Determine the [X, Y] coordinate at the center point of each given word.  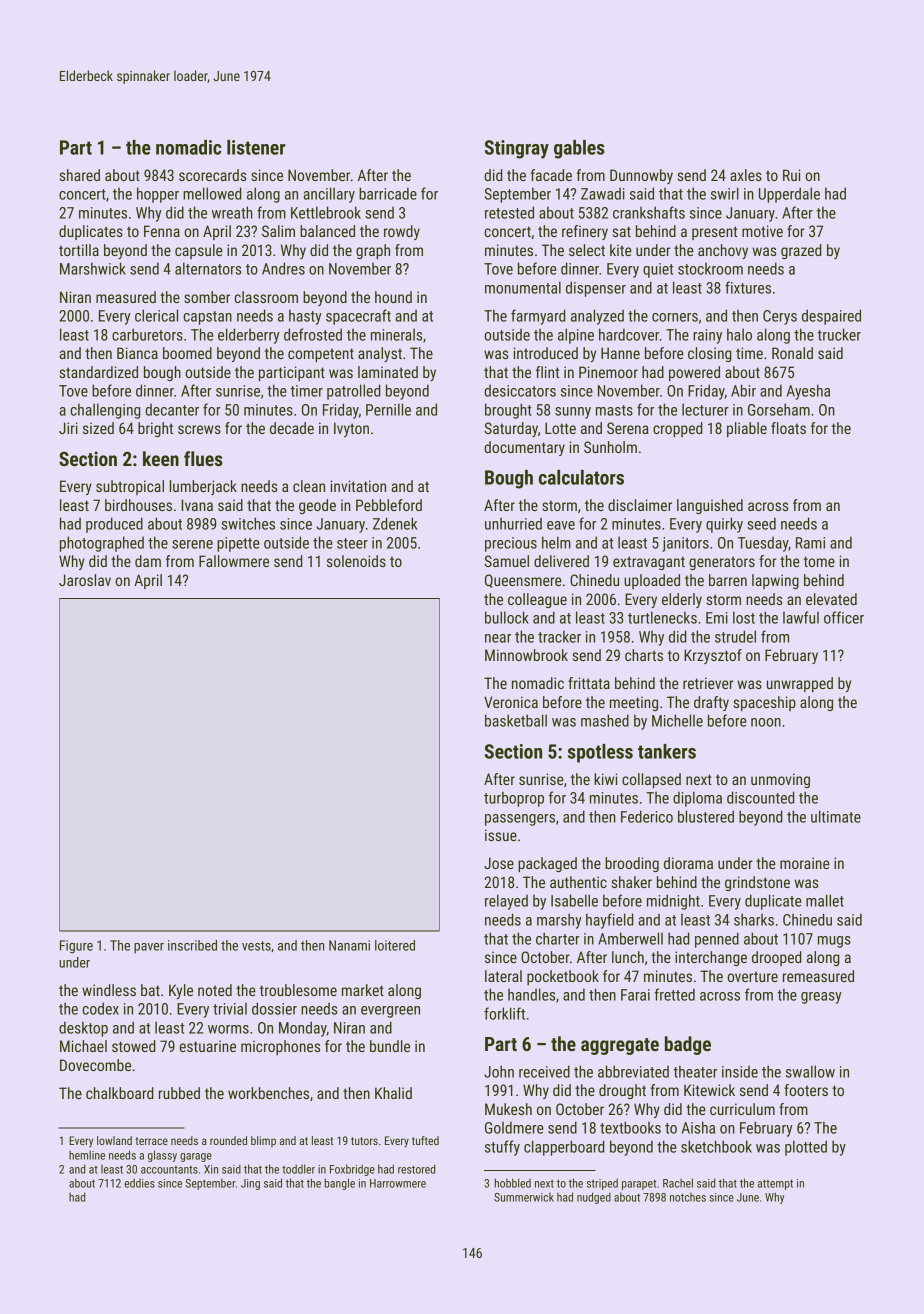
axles [746, 175]
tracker [559, 636]
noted [215, 990]
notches [688, 1197]
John [499, 1071]
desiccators [520, 390]
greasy [821, 998]
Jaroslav [85, 580]
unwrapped [800, 684]
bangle [339, 1184]
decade [292, 428]
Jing [250, 1184]
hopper [158, 195]
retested [509, 212]
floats [788, 428]
